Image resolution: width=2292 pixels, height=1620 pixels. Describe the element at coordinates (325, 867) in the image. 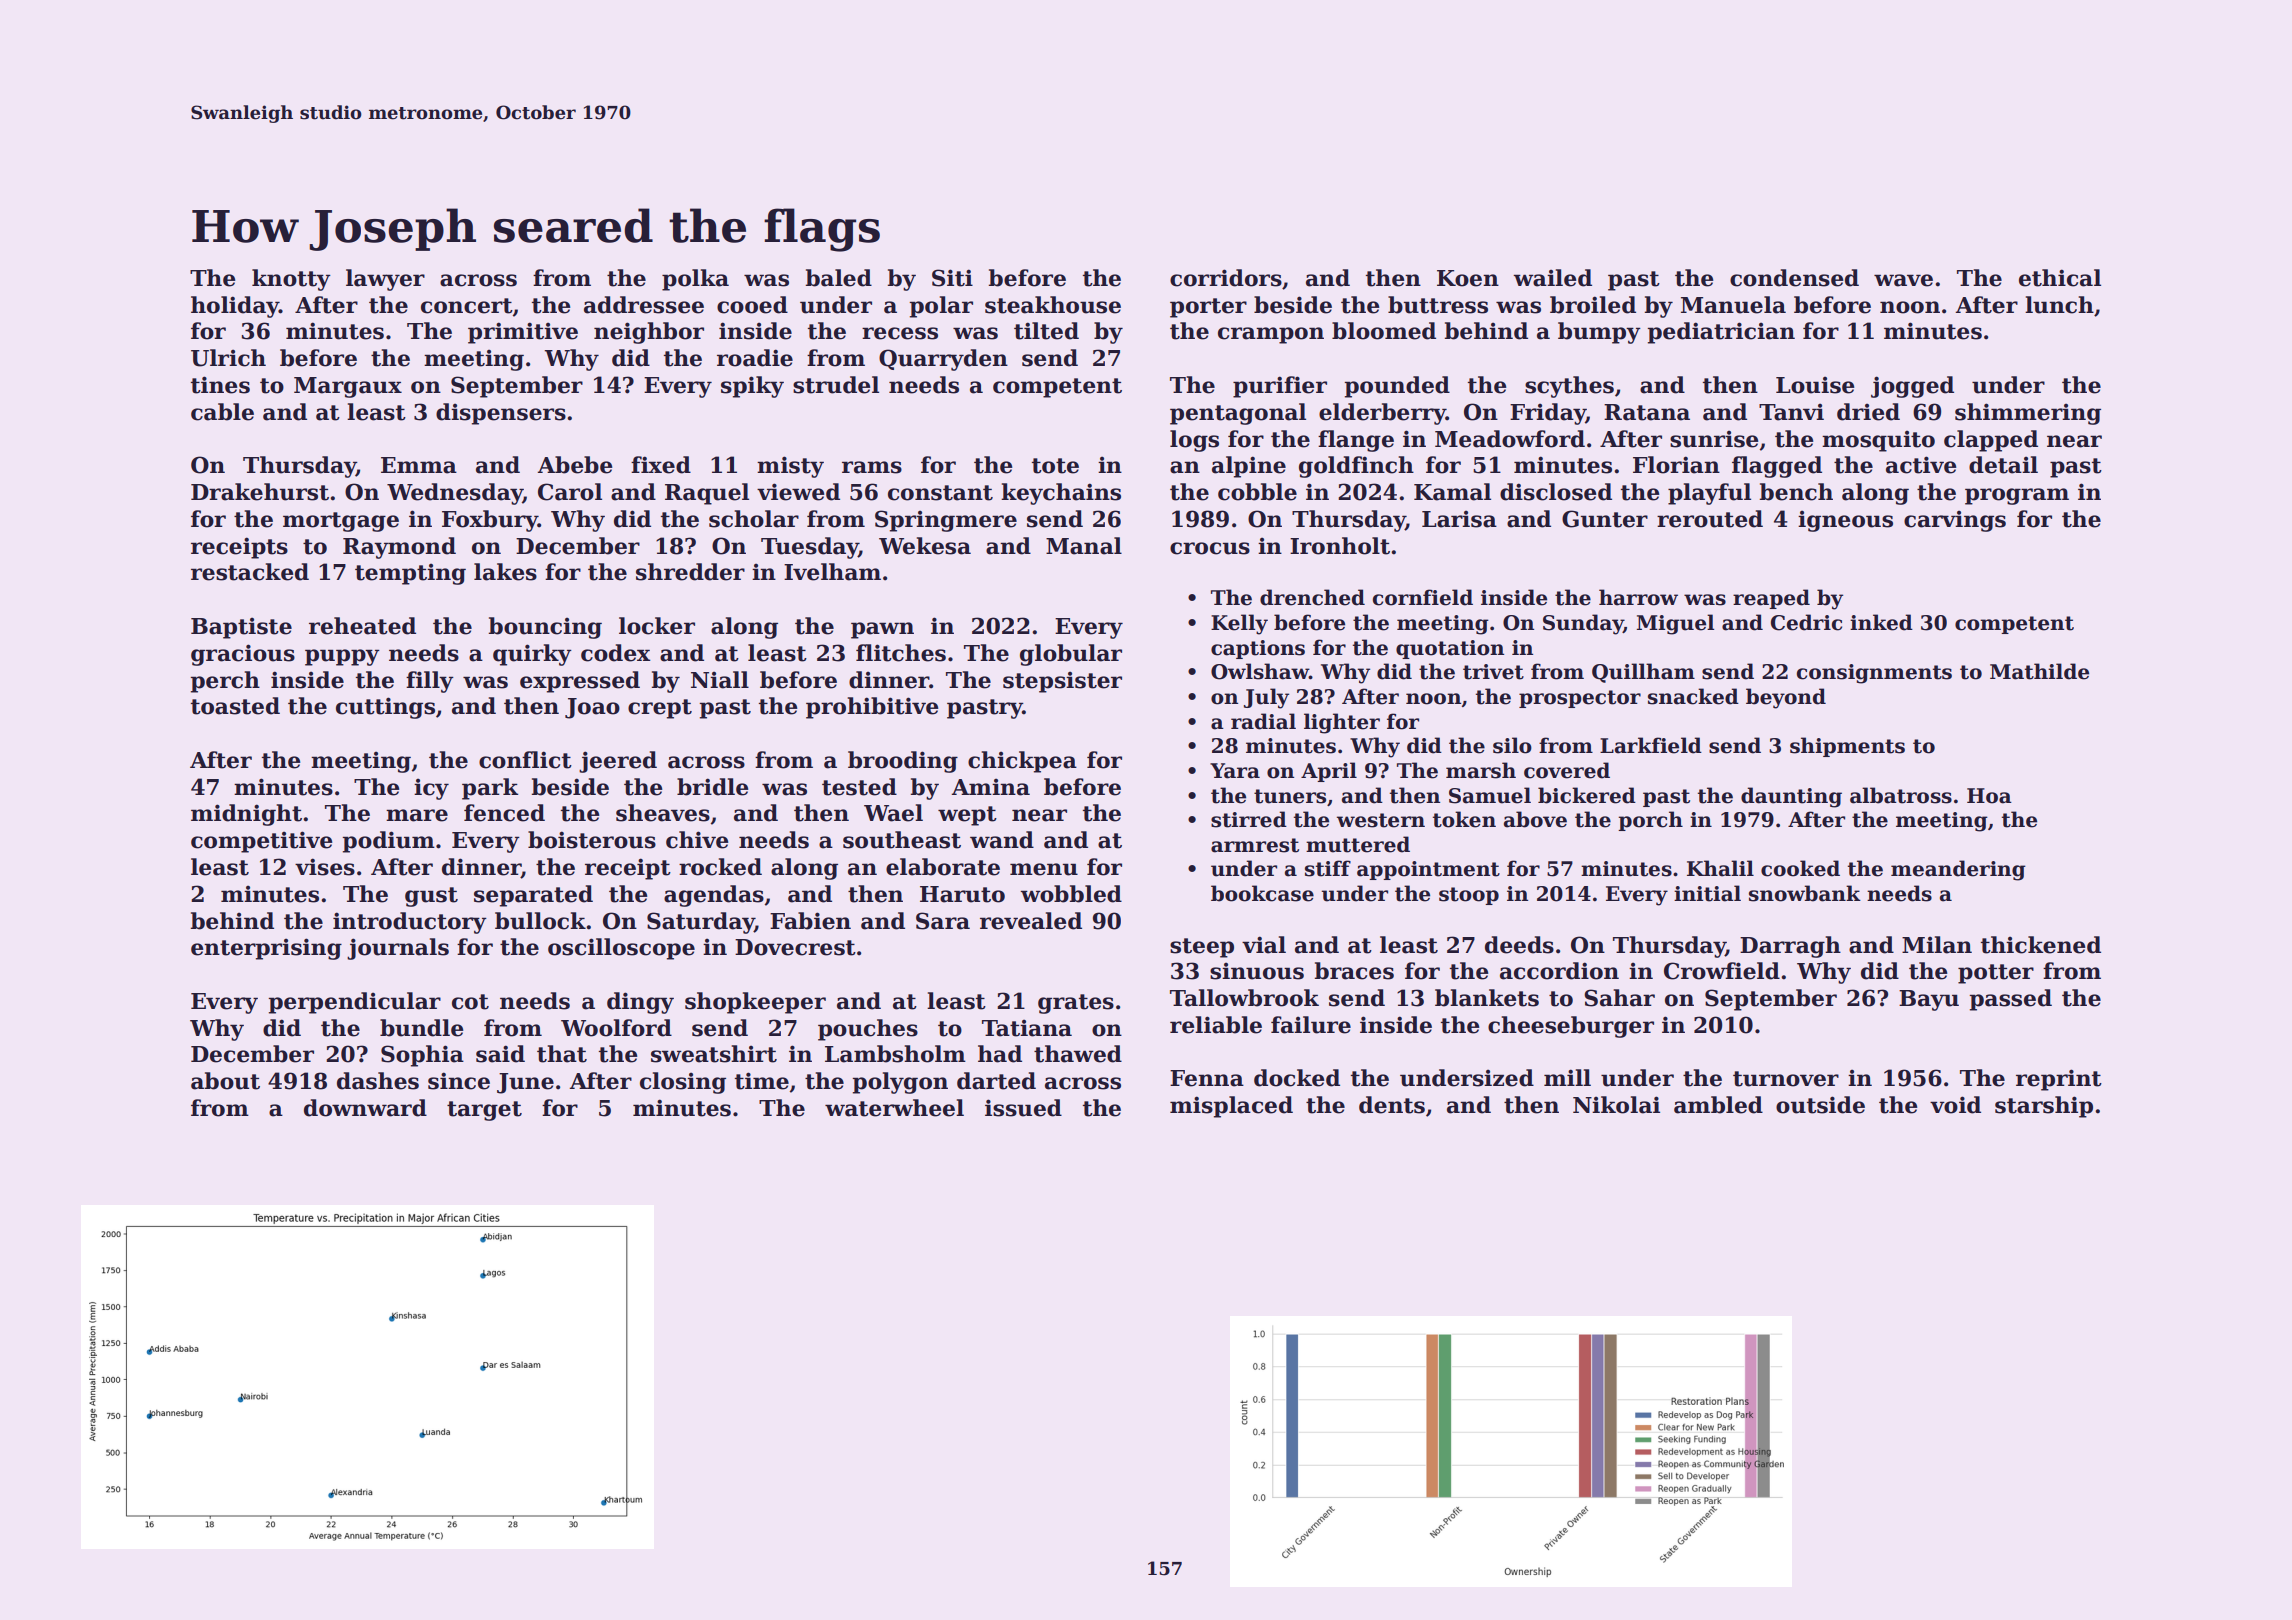

I see `vises` at that location.
